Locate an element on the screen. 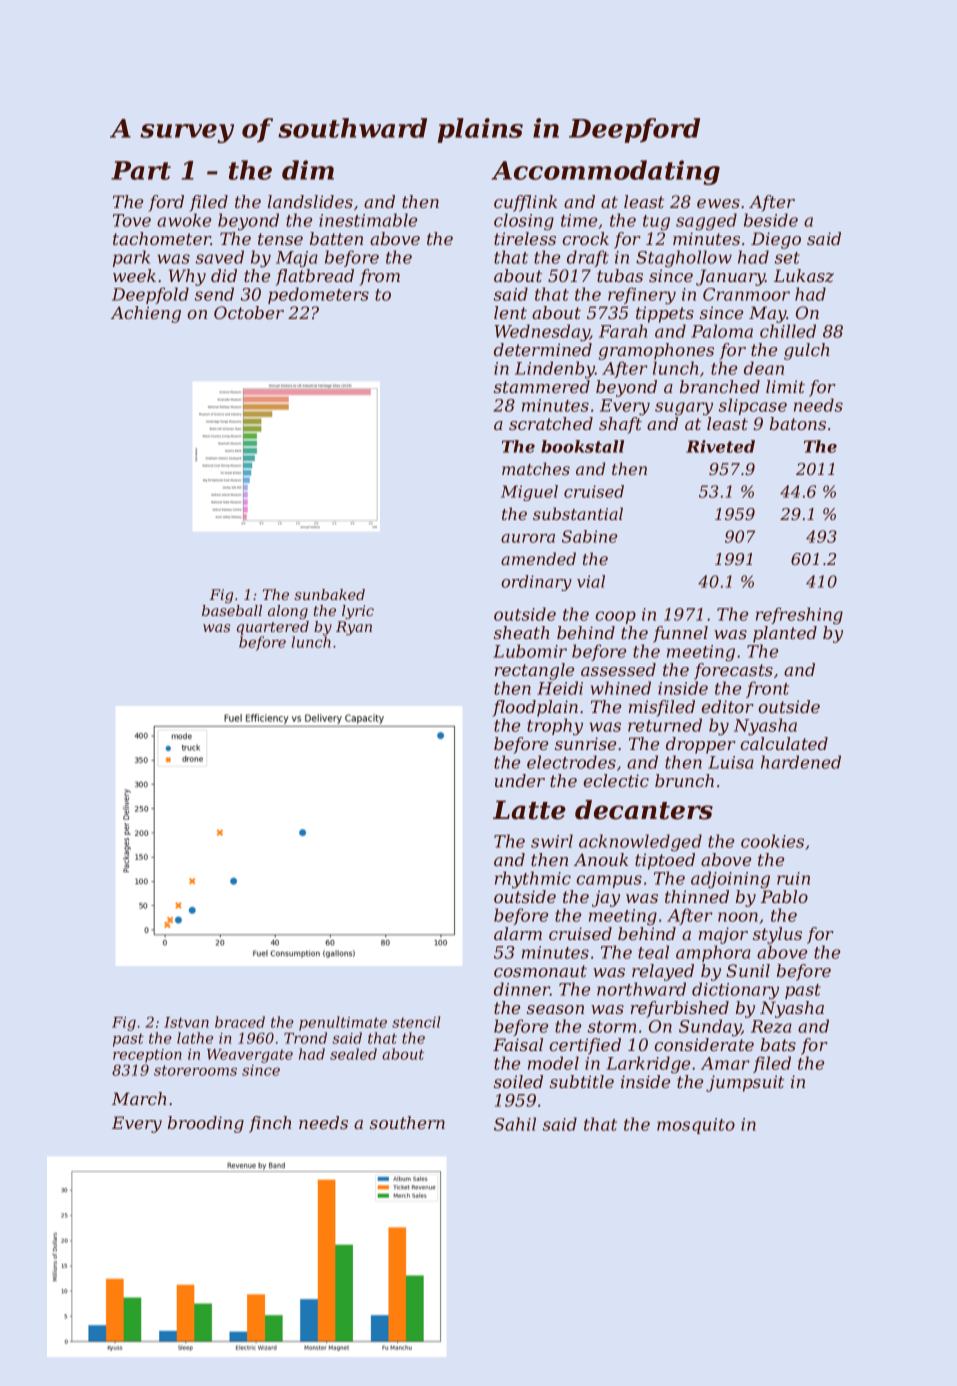  finch is located at coordinates (270, 1124).
